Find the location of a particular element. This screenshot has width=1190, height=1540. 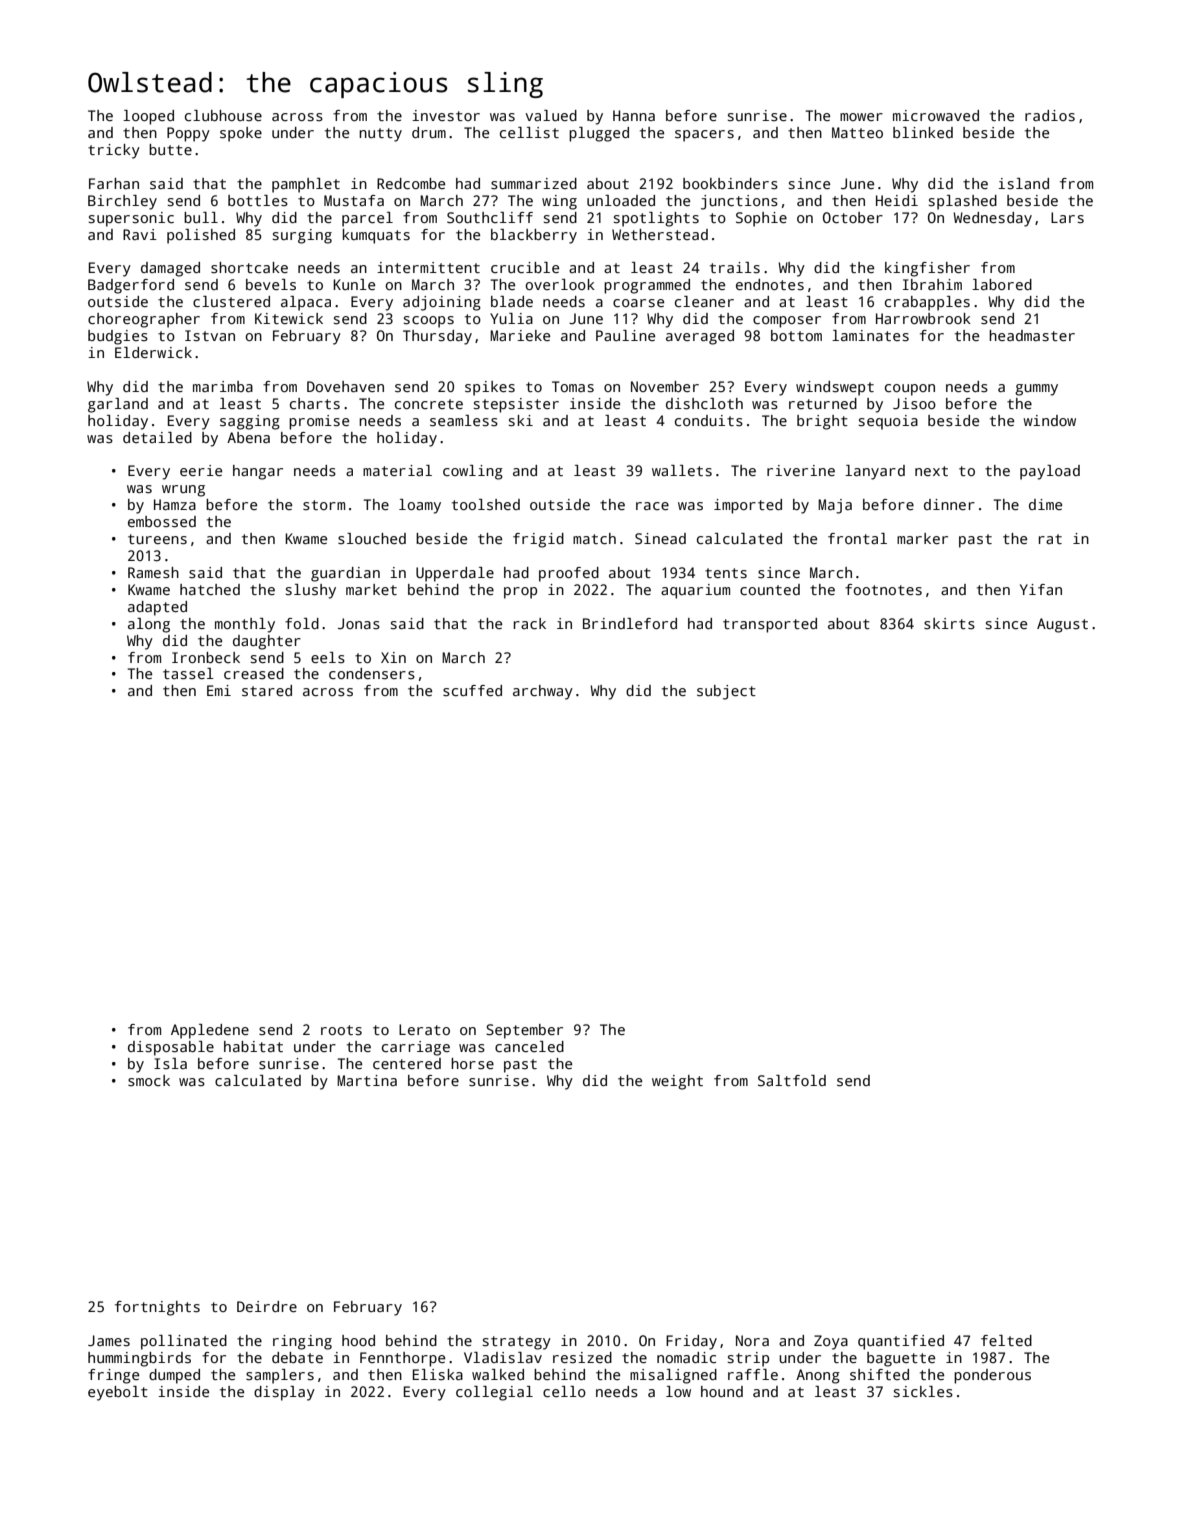

clubhouse is located at coordinates (223, 115).
